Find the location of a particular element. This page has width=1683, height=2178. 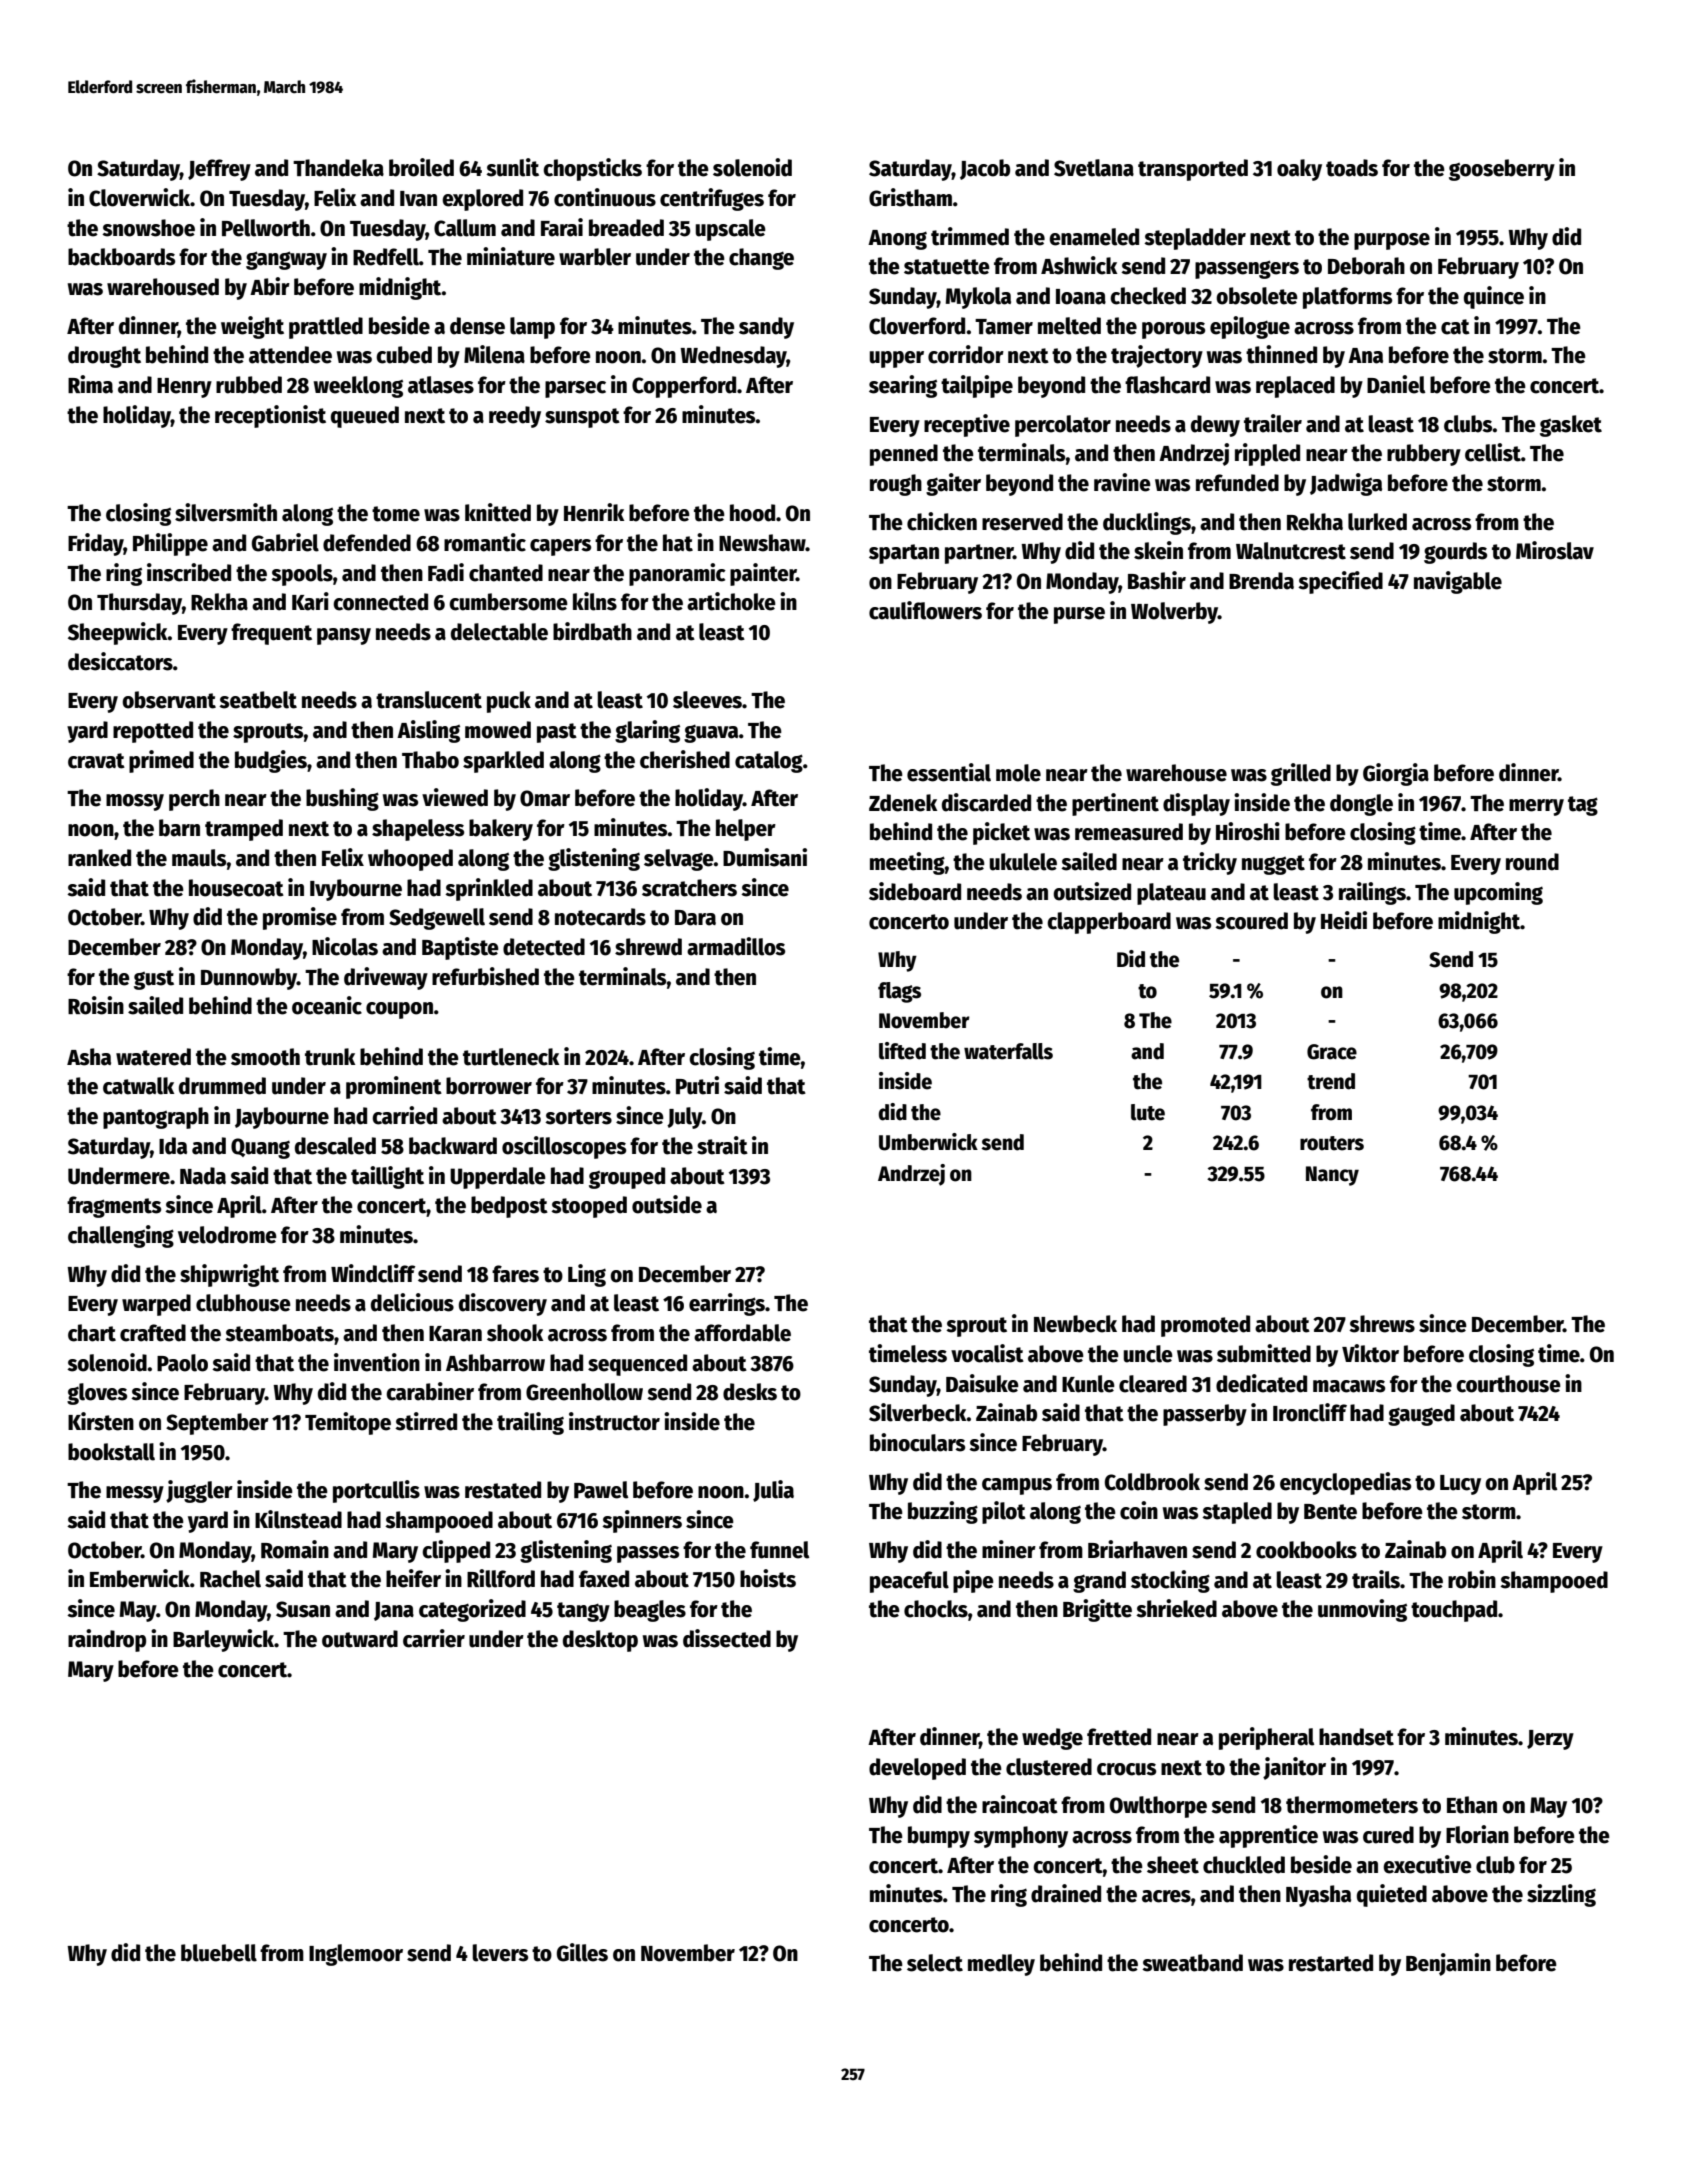

Walnutcrest is located at coordinates (1291, 551).
